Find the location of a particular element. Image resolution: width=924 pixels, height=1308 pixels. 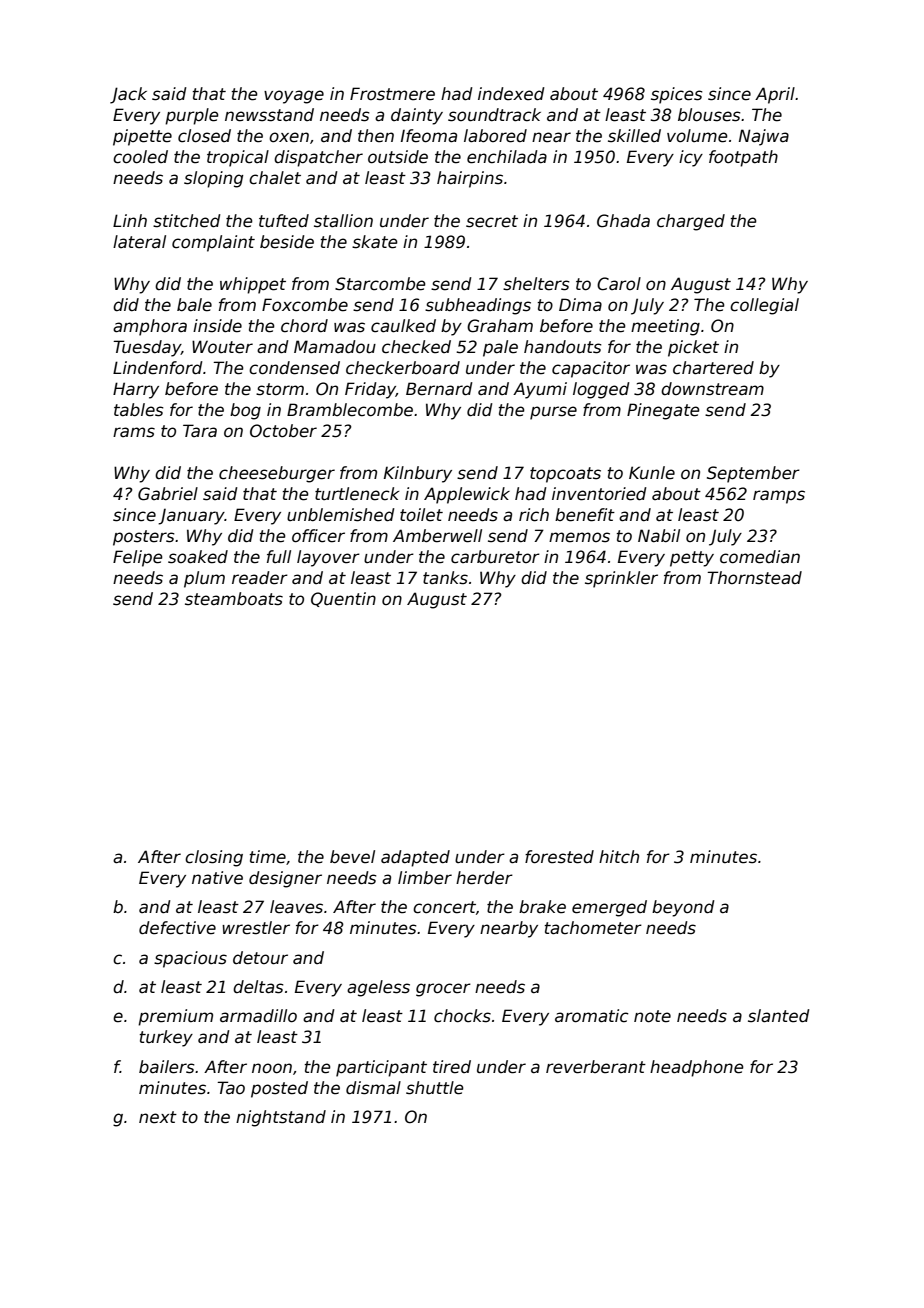

herder is located at coordinates (484, 878).
